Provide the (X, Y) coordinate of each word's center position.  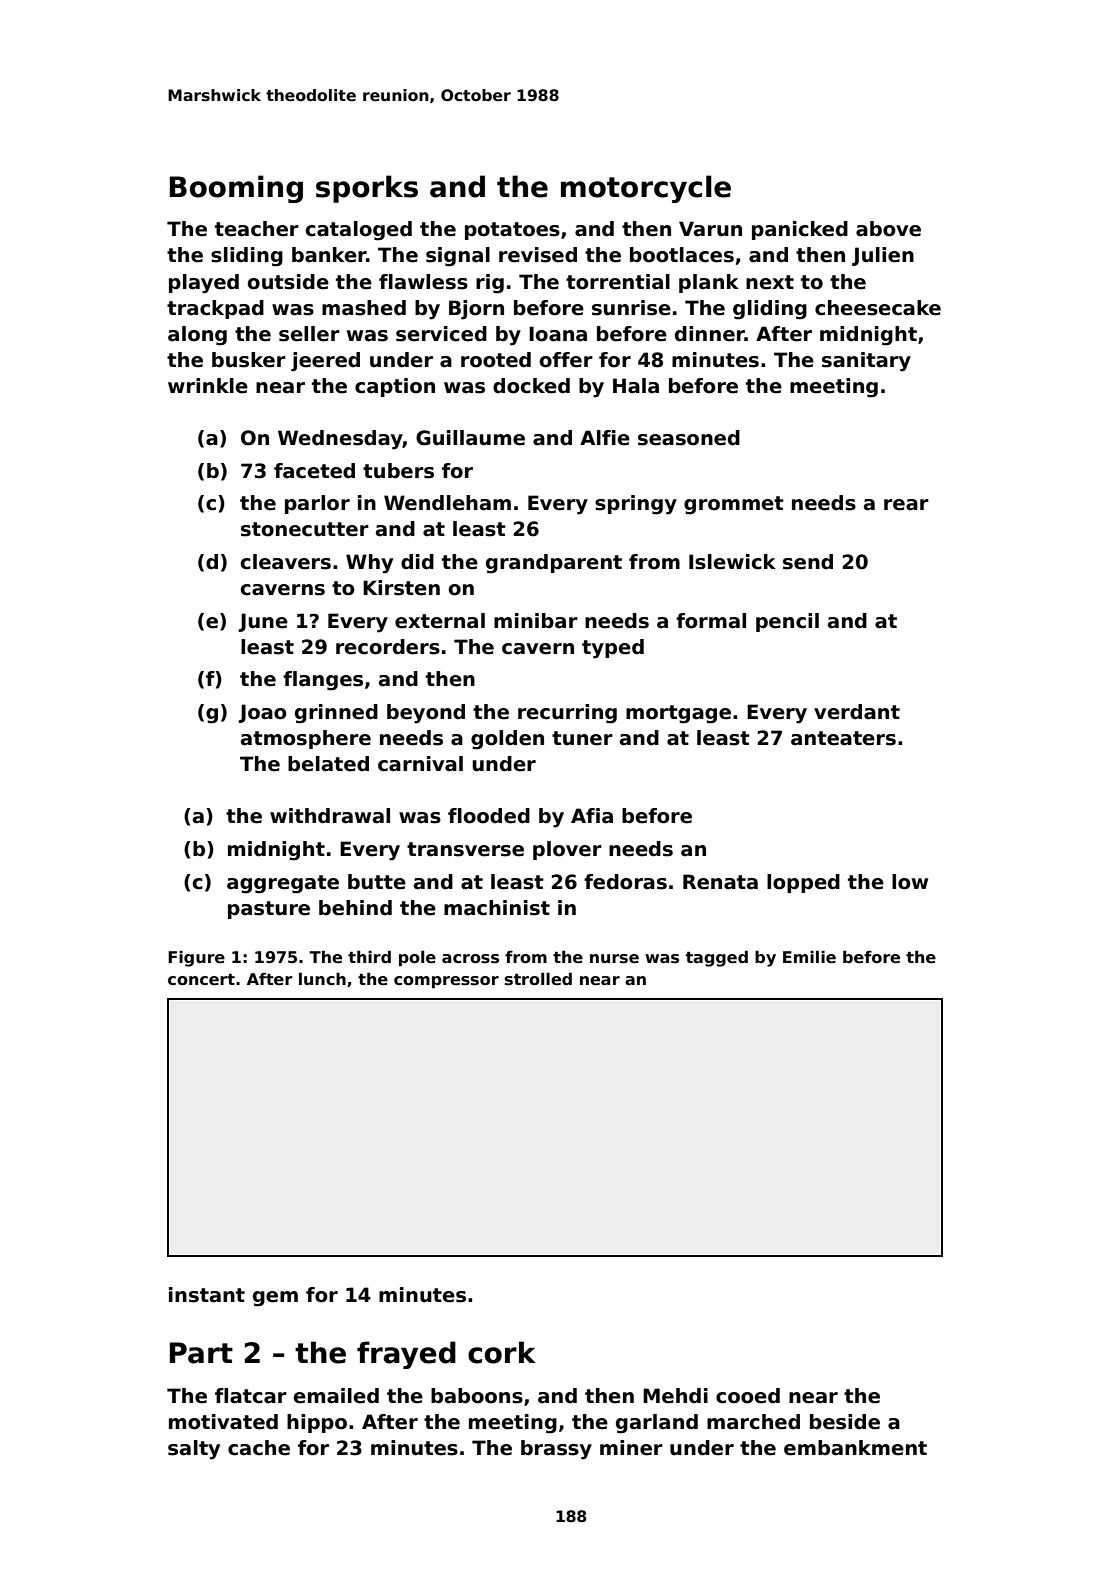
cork (502, 1352)
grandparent (554, 564)
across (470, 959)
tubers (398, 471)
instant (207, 1295)
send (808, 562)
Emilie (809, 957)
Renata (720, 882)
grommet (734, 505)
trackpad (215, 309)
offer (566, 360)
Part (201, 1353)
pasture (269, 910)
